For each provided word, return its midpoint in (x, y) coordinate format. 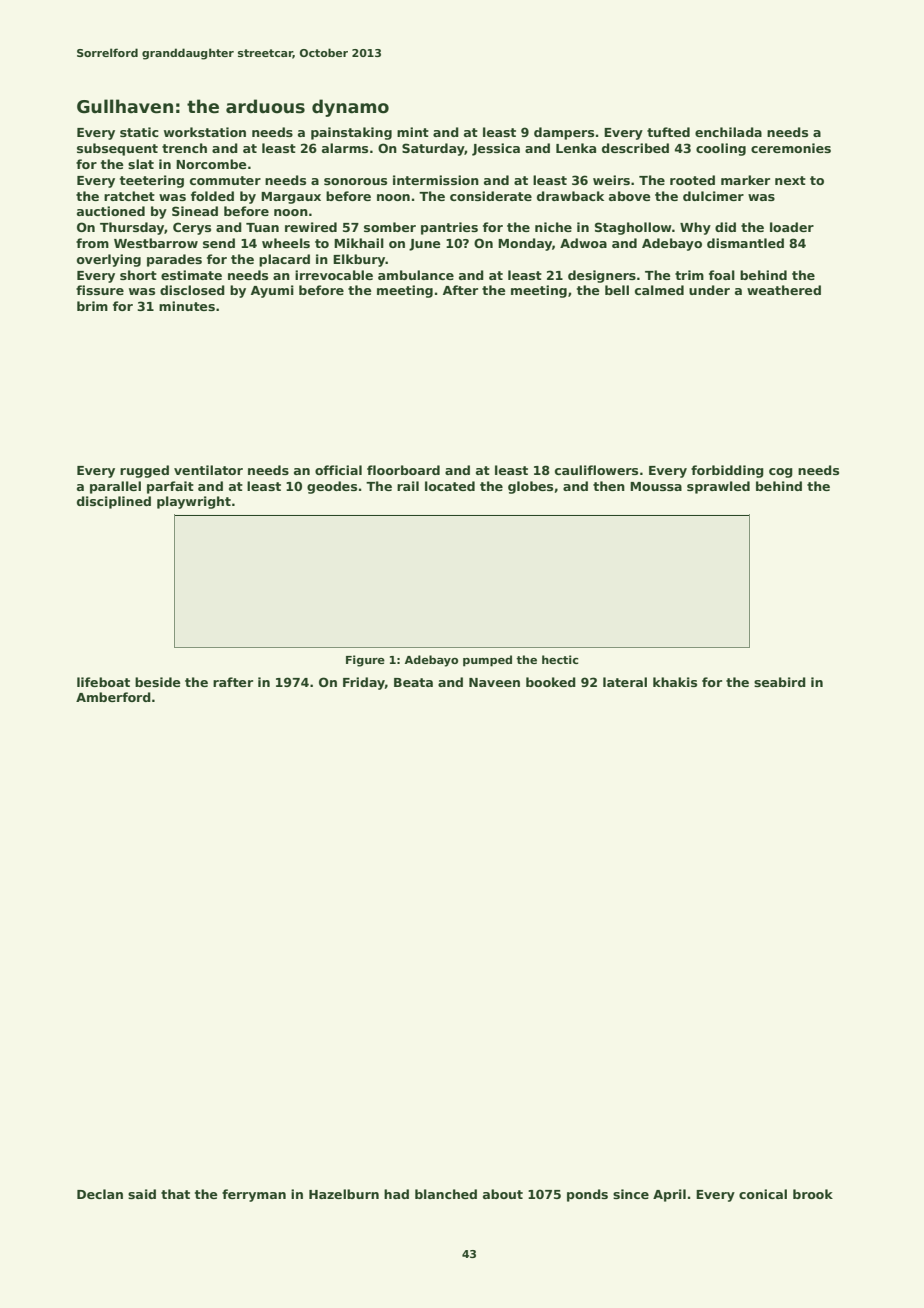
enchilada (728, 132)
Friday (364, 683)
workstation (205, 132)
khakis (675, 682)
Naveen (494, 682)
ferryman (254, 1195)
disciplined (114, 502)
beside (158, 682)
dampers (564, 133)
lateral (625, 682)
